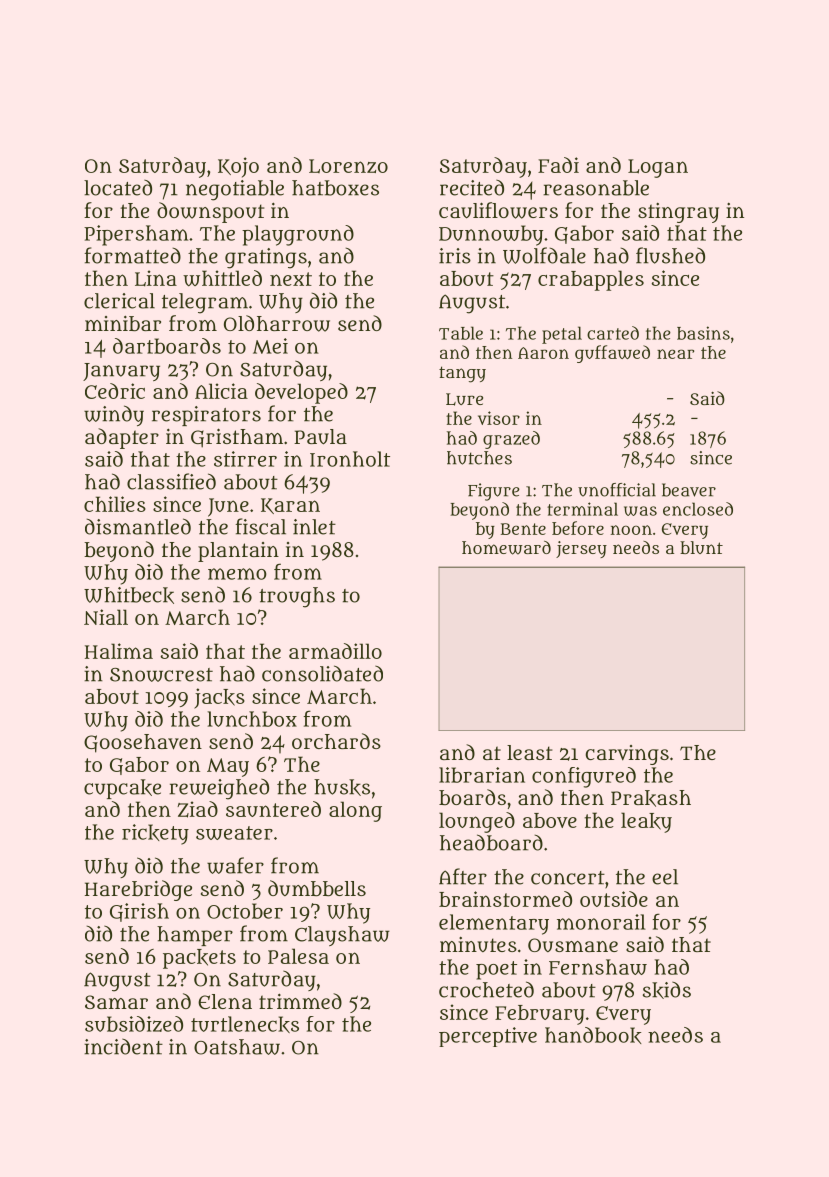  I want to click on Oatshaw, so click(237, 1047).
